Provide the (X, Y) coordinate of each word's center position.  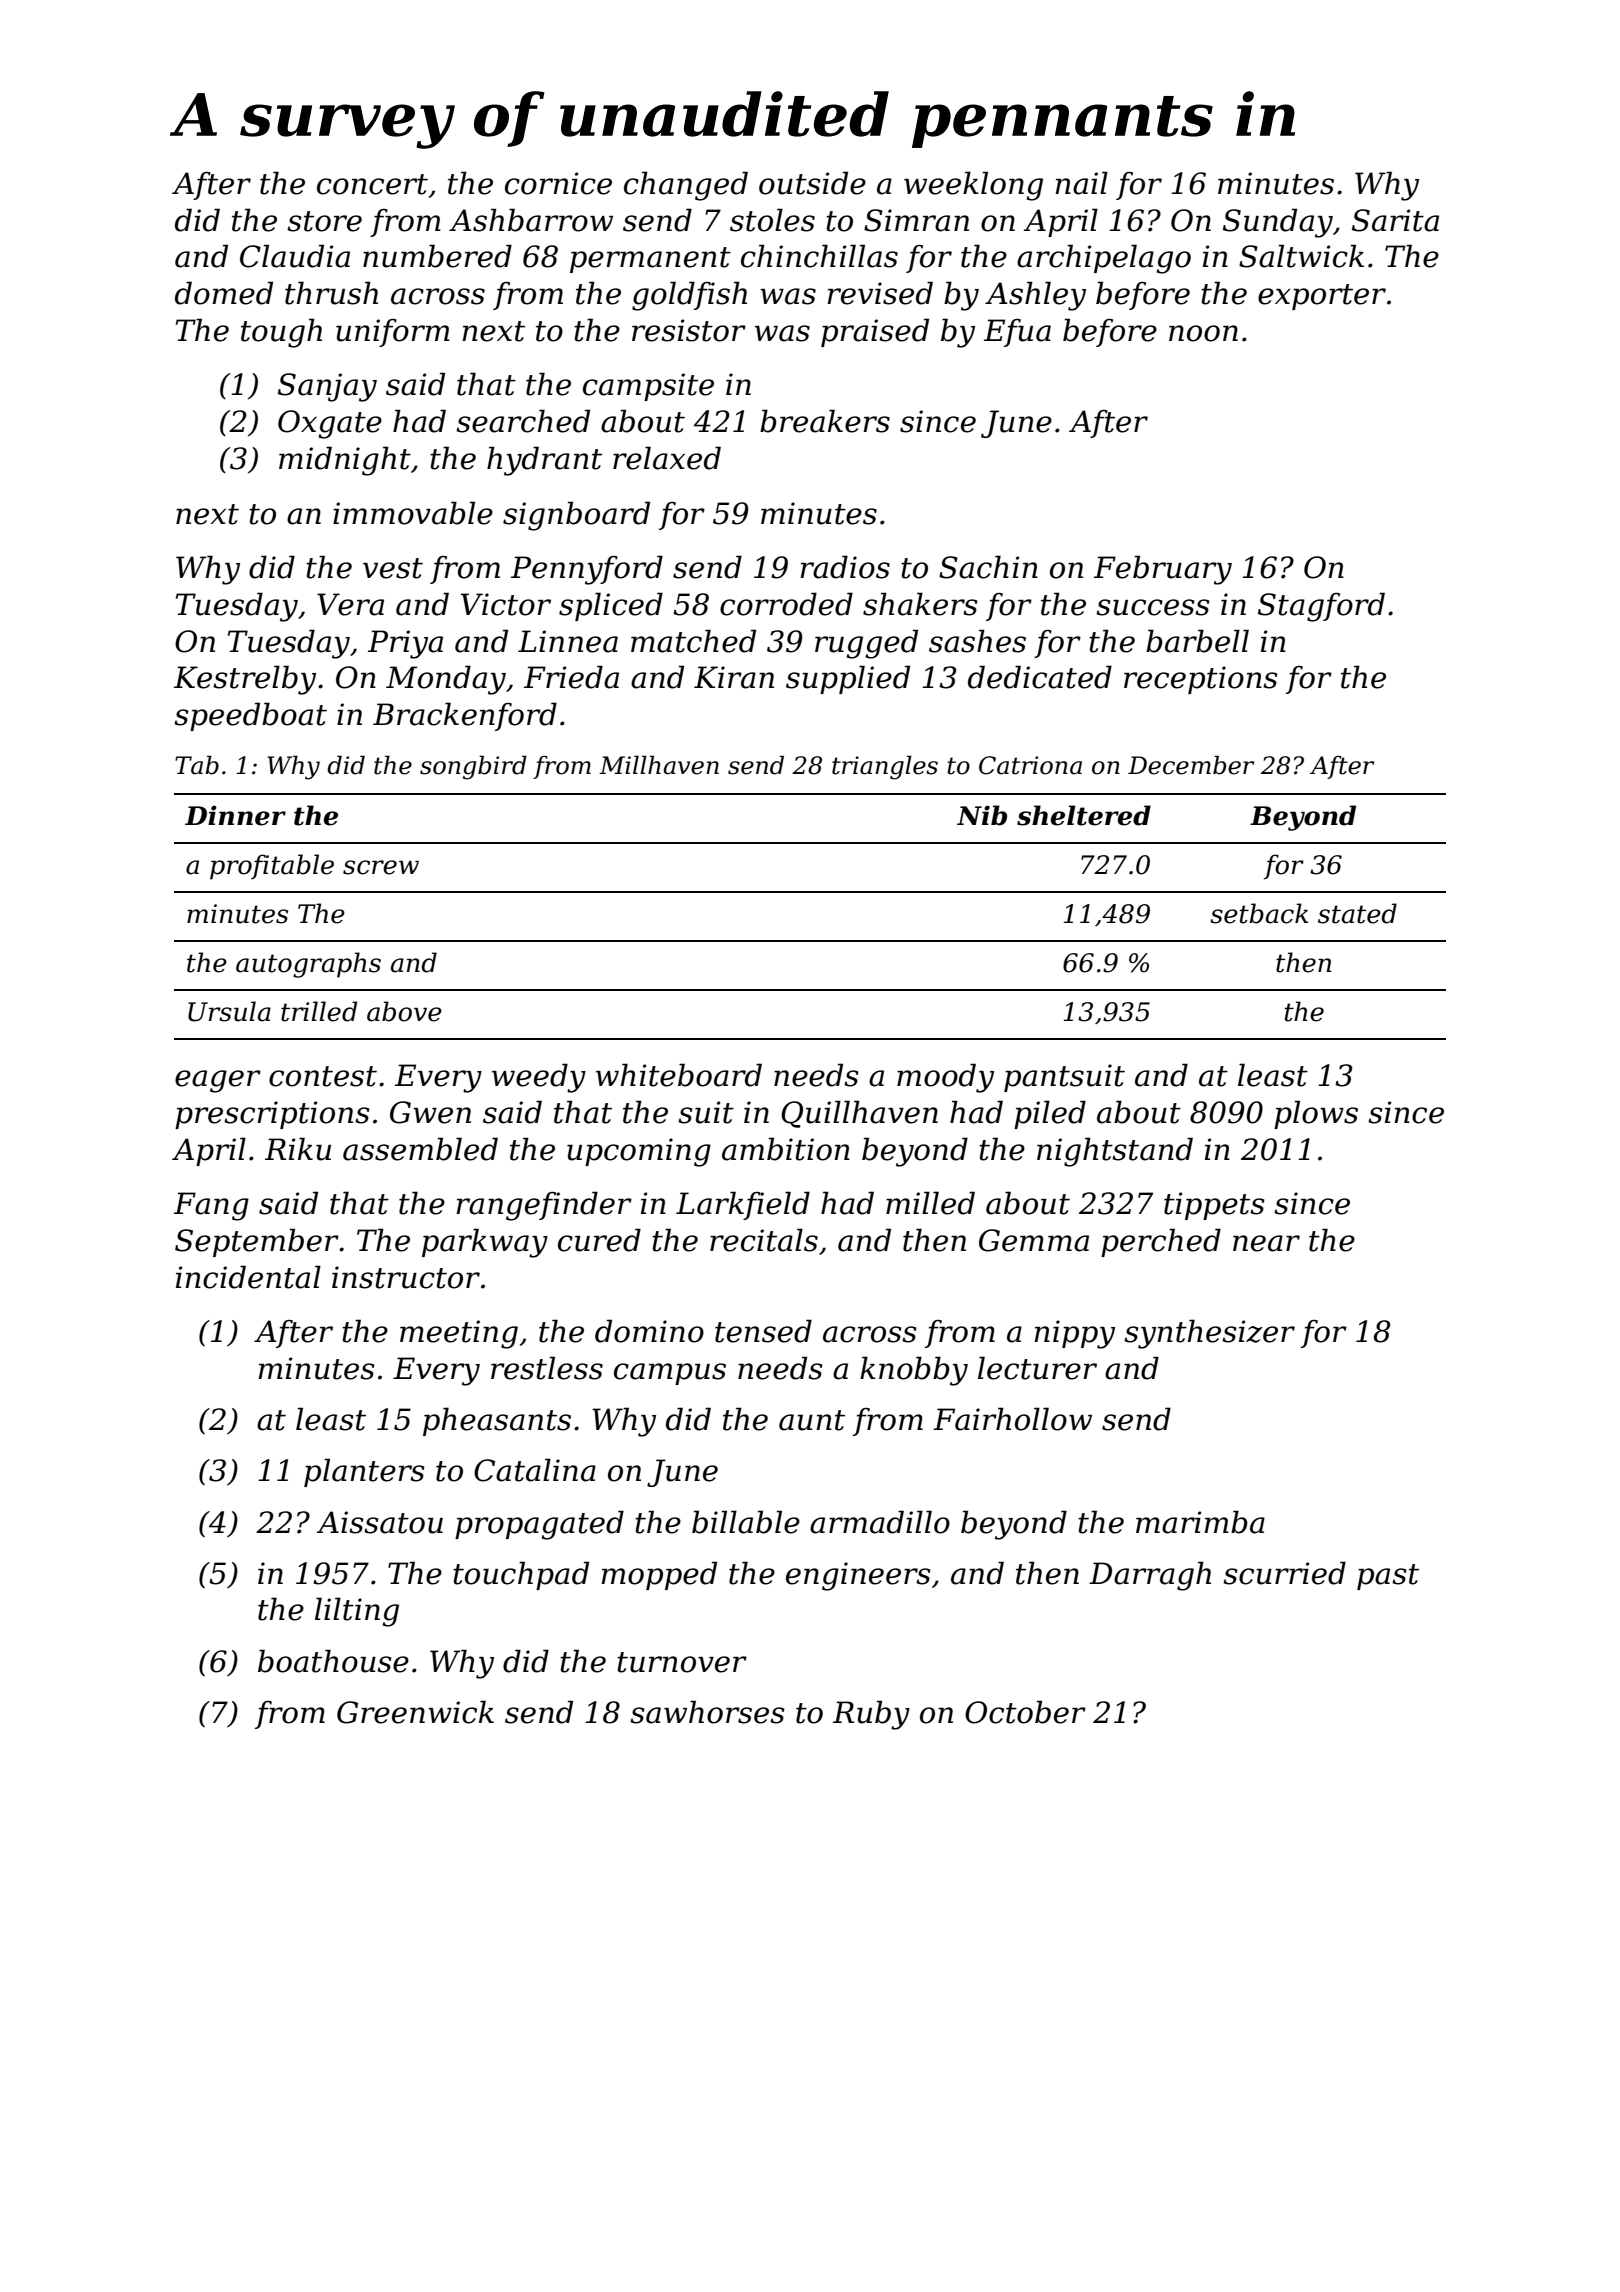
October (1025, 1712)
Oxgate (330, 424)
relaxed (667, 458)
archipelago (1104, 259)
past (1388, 1577)
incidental (248, 1277)
